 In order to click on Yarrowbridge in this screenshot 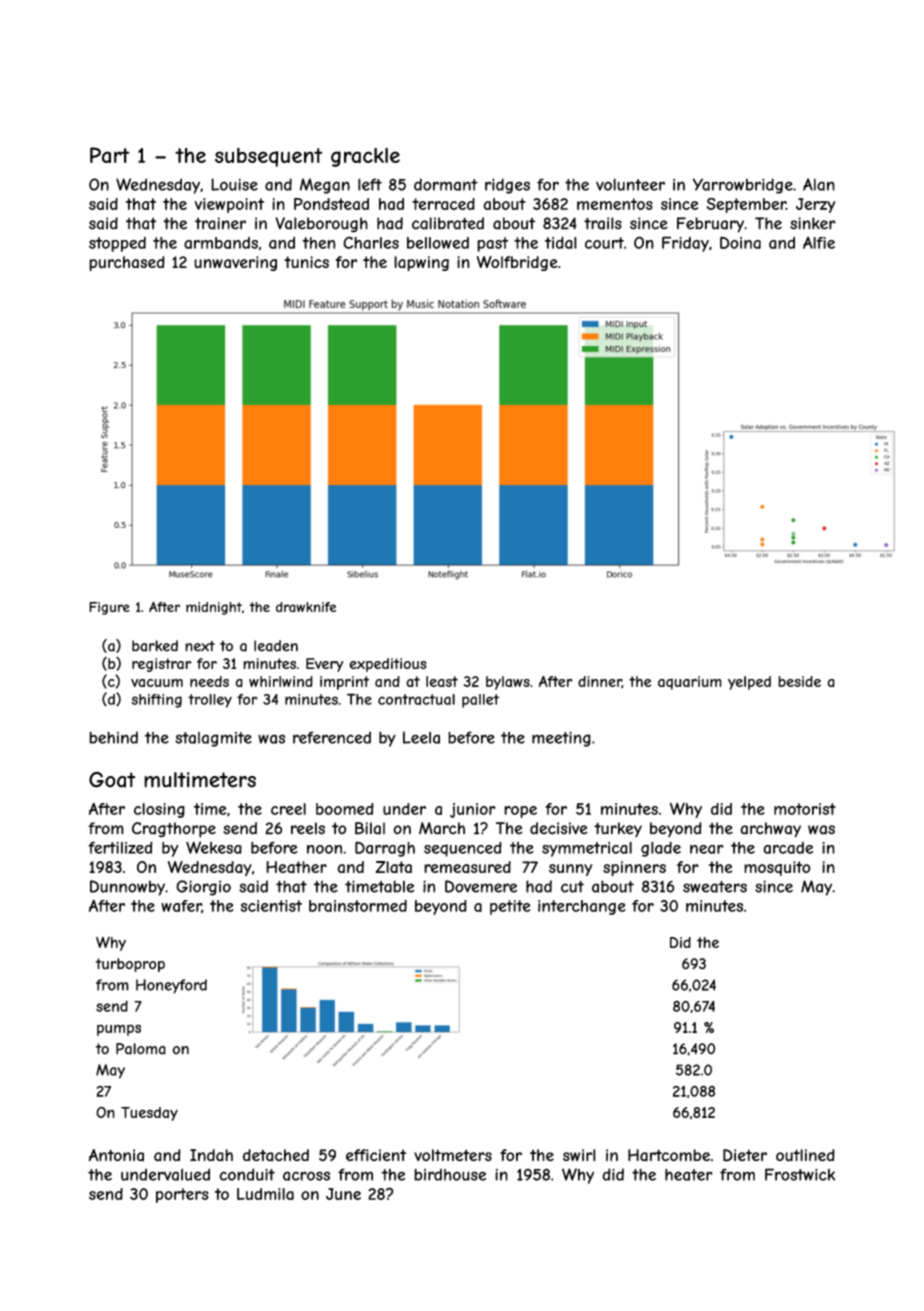, I will do `click(742, 186)`.
